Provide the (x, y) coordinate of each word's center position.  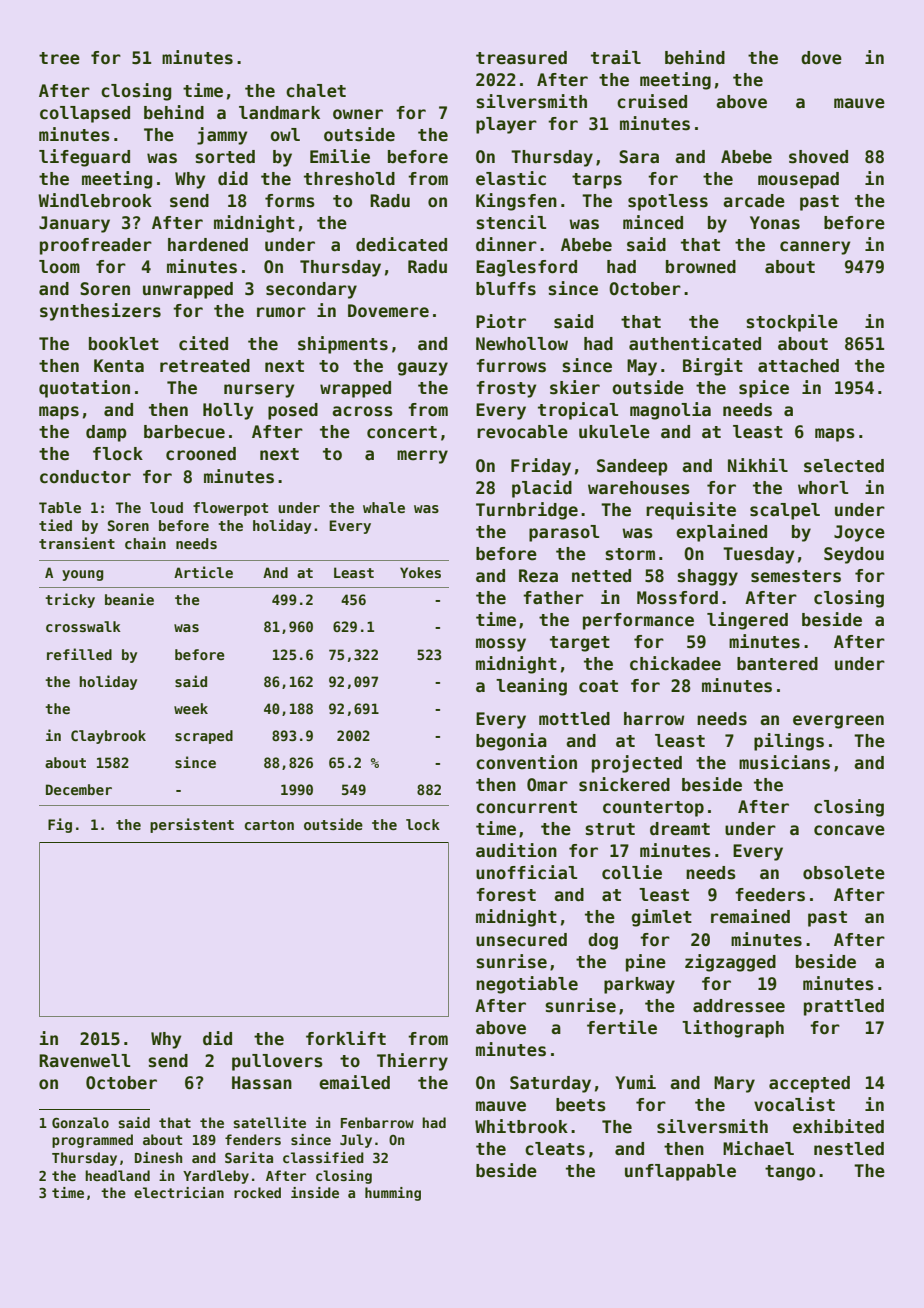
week (191, 708)
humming (393, 1194)
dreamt (680, 829)
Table (60, 507)
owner (358, 114)
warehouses (639, 488)
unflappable (680, 1172)
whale (384, 507)
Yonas (775, 223)
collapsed (85, 114)
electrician (179, 1192)
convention (526, 762)
